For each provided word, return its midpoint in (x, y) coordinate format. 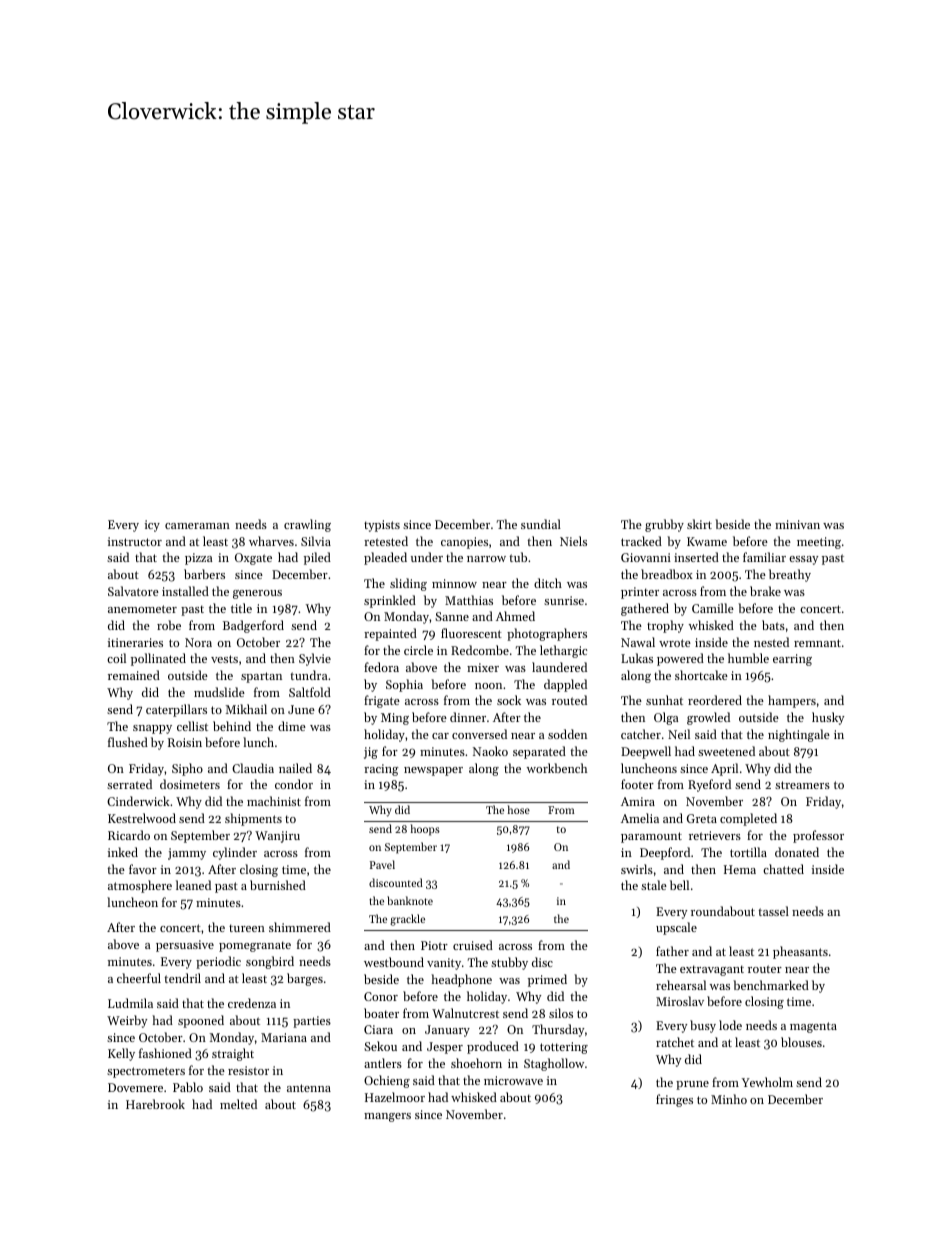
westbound (394, 962)
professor (818, 836)
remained (134, 675)
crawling (307, 525)
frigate (382, 701)
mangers (387, 1117)
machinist (274, 801)
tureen (247, 928)
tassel (773, 911)
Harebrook (155, 1104)
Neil (679, 734)
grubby (664, 525)
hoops (425, 830)
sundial (541, 524)
